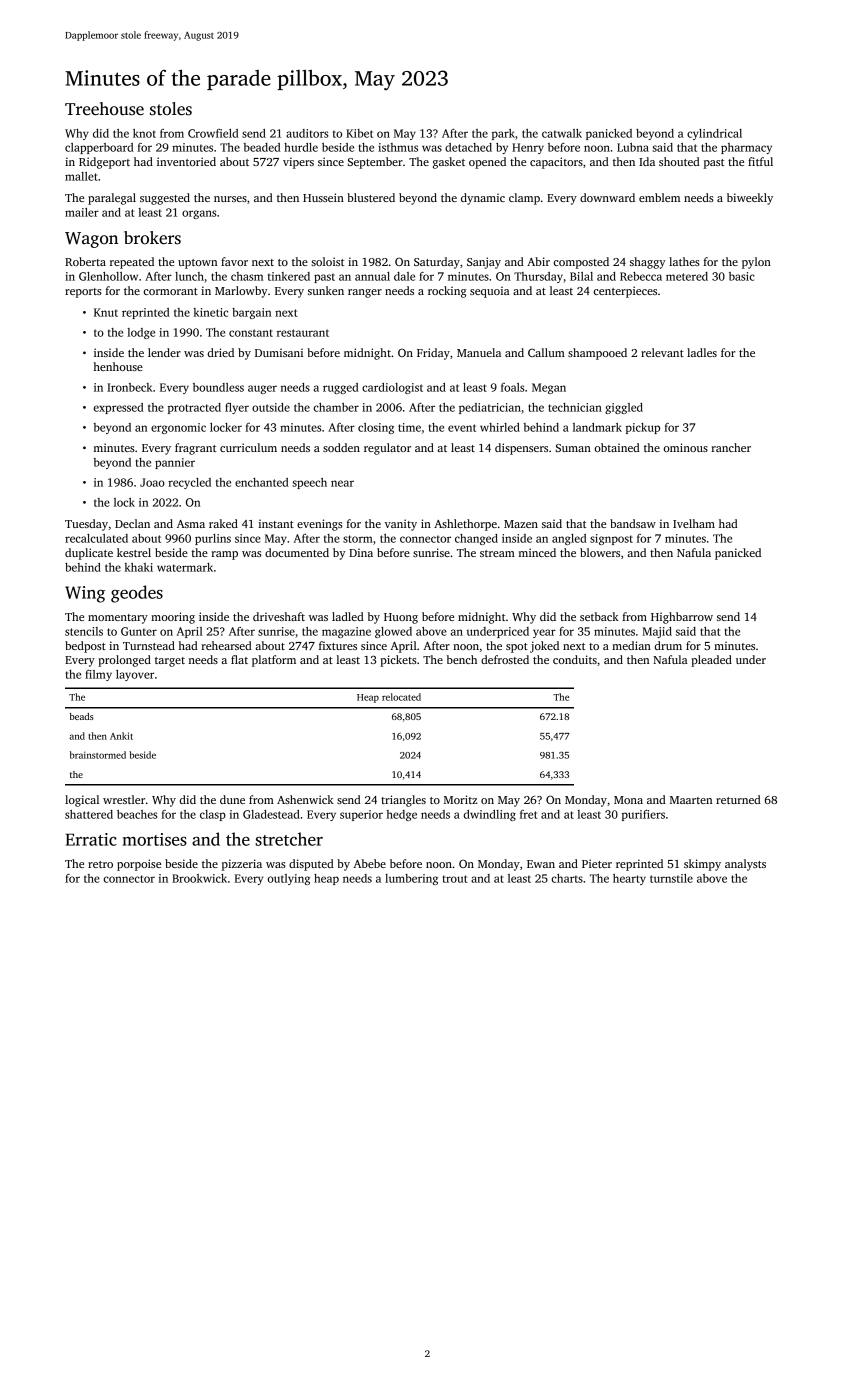  I want to click on inventoried, so click(186, 161).
